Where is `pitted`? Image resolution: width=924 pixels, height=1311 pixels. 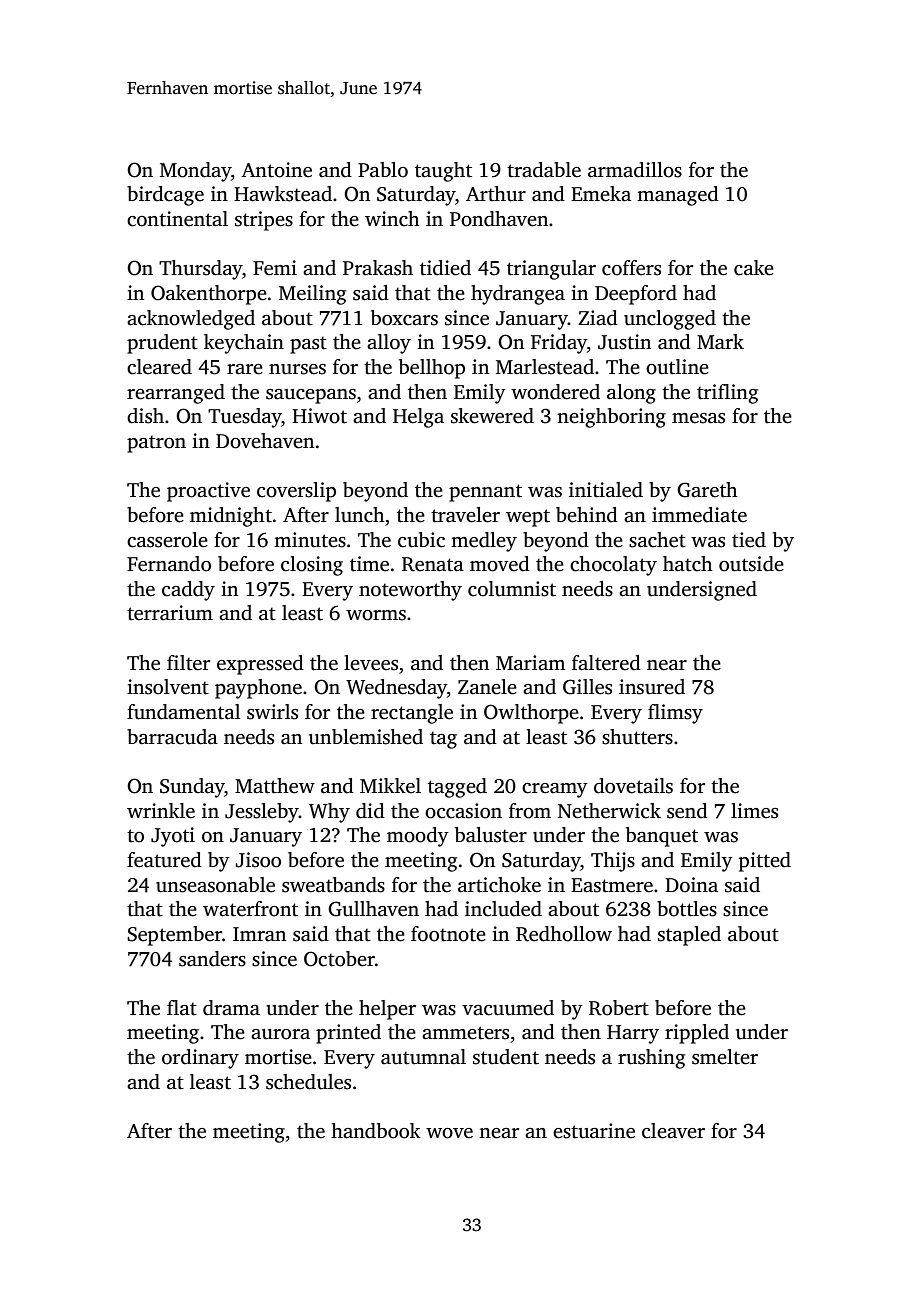 pitted is located at coordinates (765, 862).
